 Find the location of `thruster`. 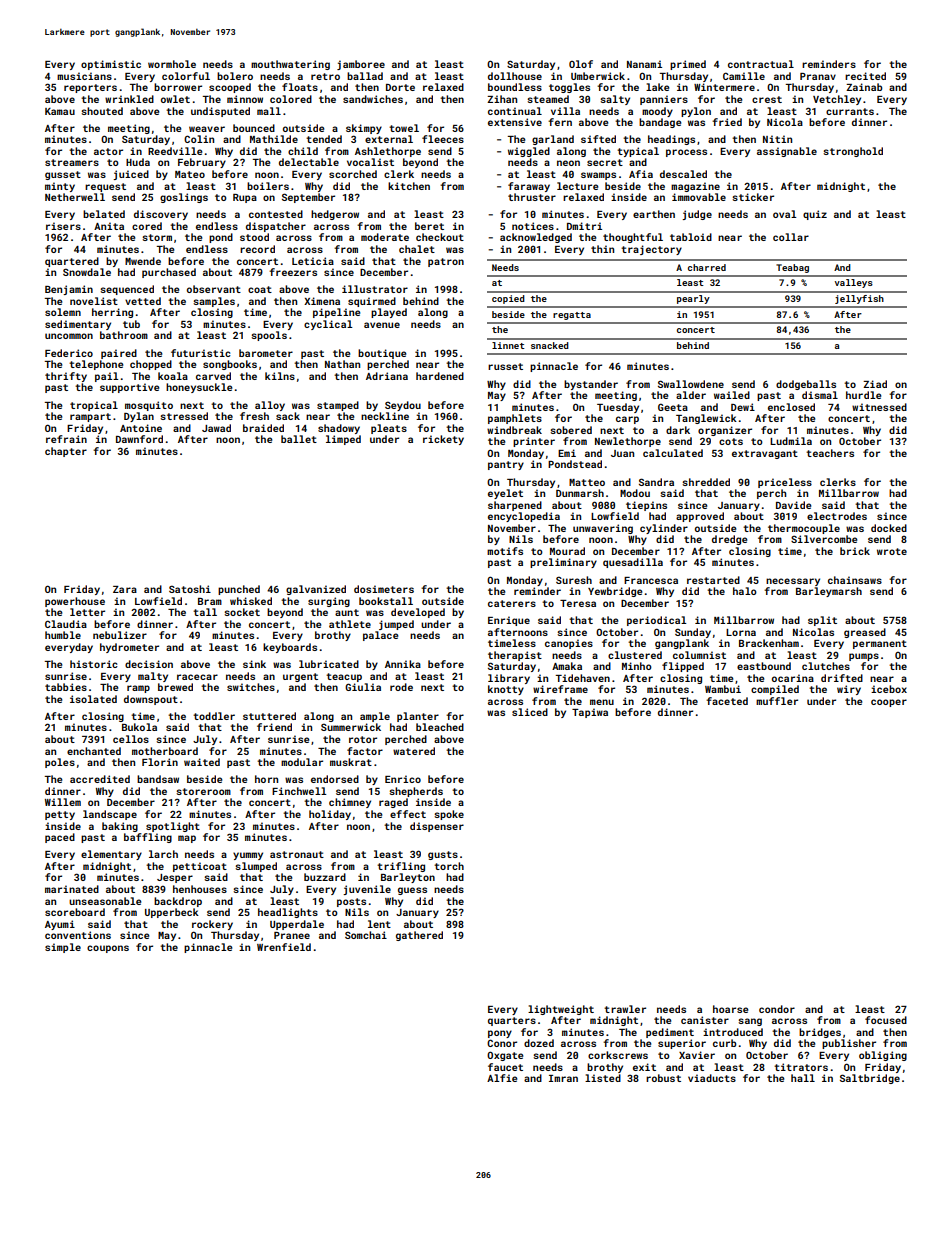

thruster is located at coordinates (532, 197).
